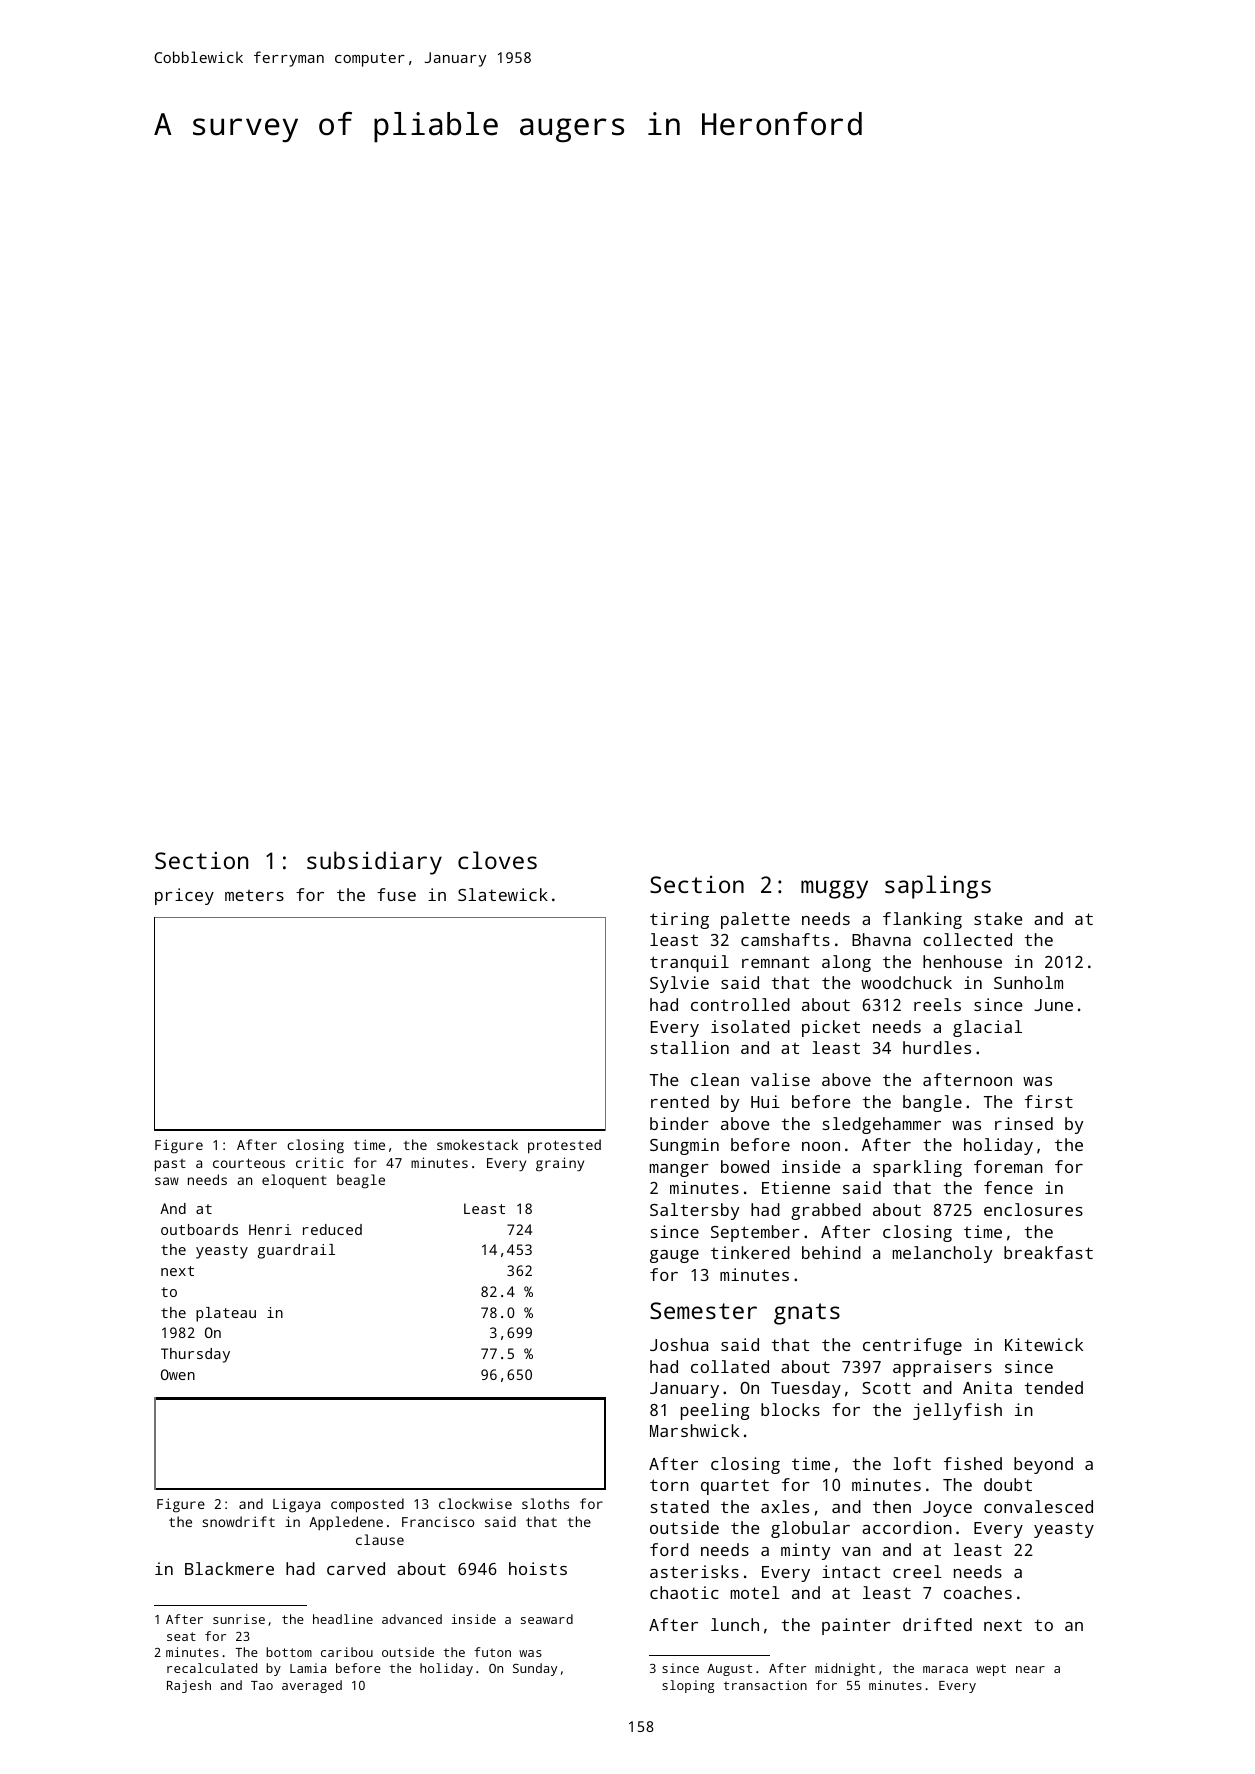 This document has width=1255, height=1774. I want to click on September, so click(755, 1233).
